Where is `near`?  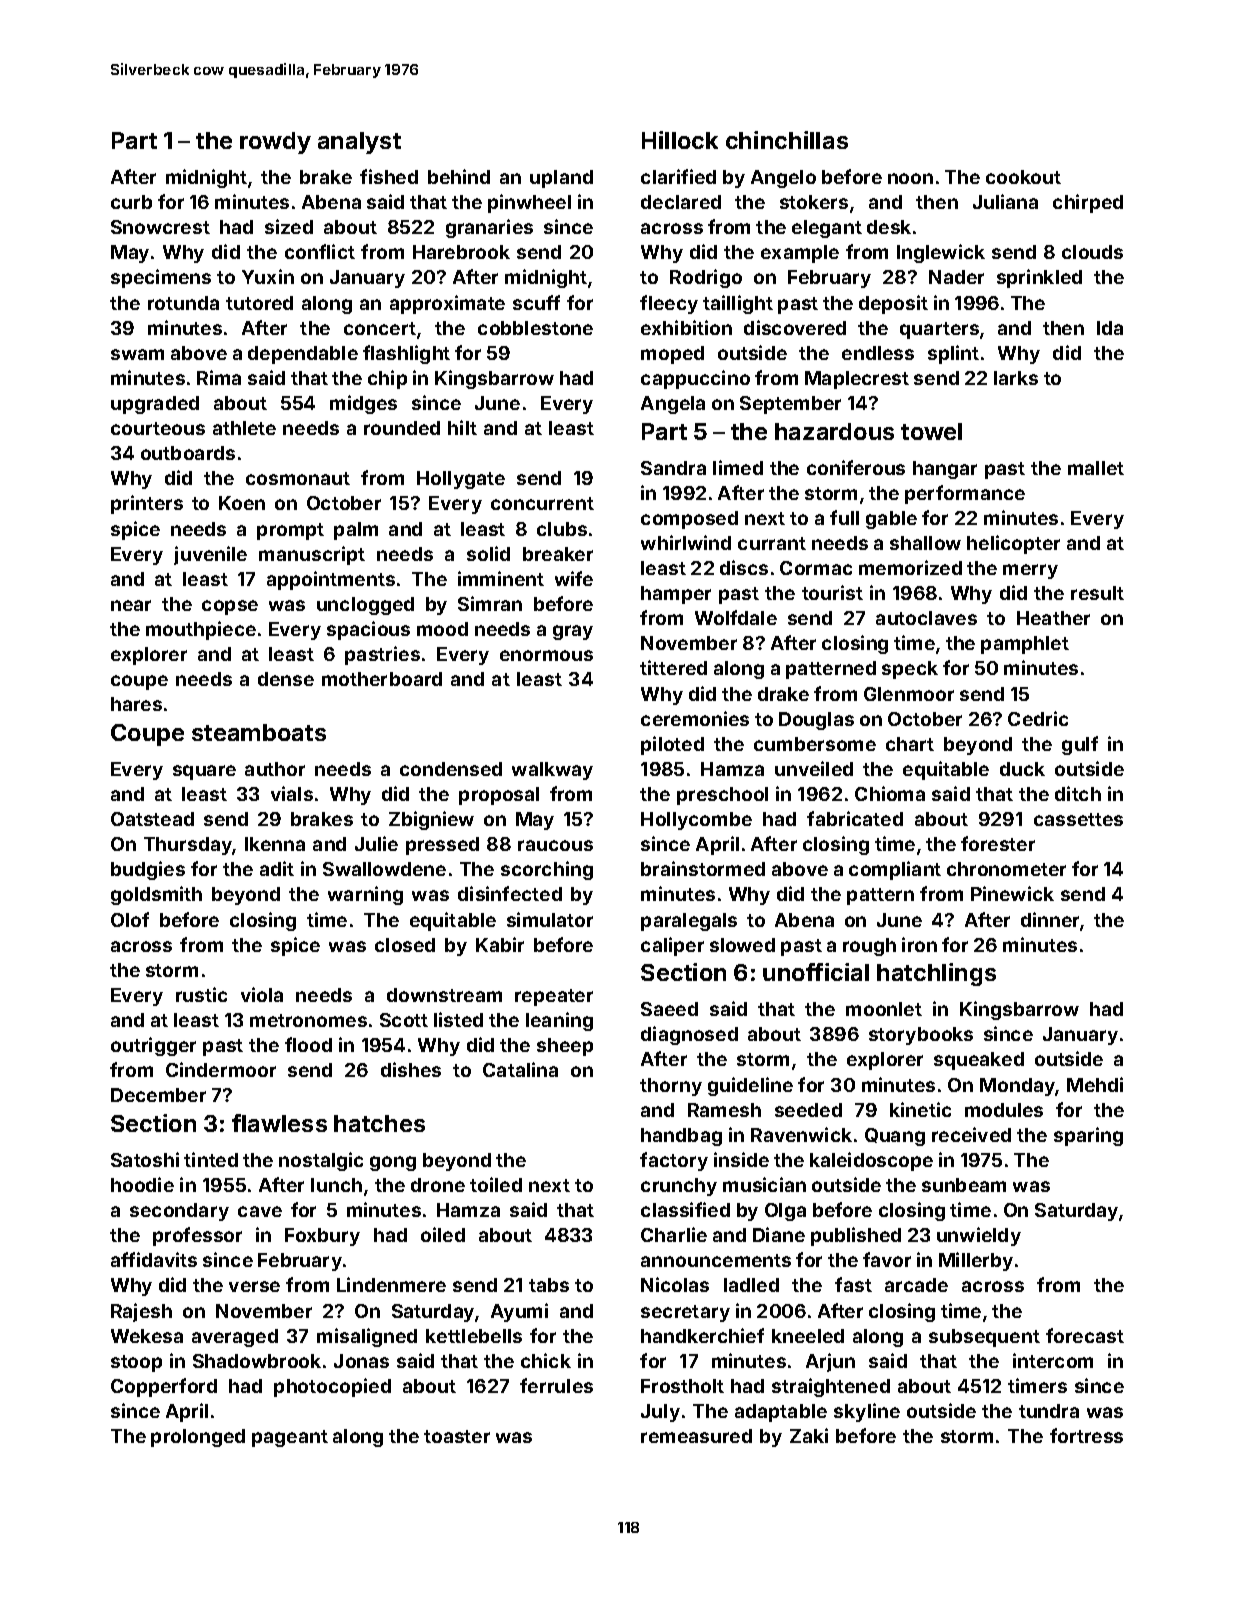 near is located at coordinates (131, 605).
